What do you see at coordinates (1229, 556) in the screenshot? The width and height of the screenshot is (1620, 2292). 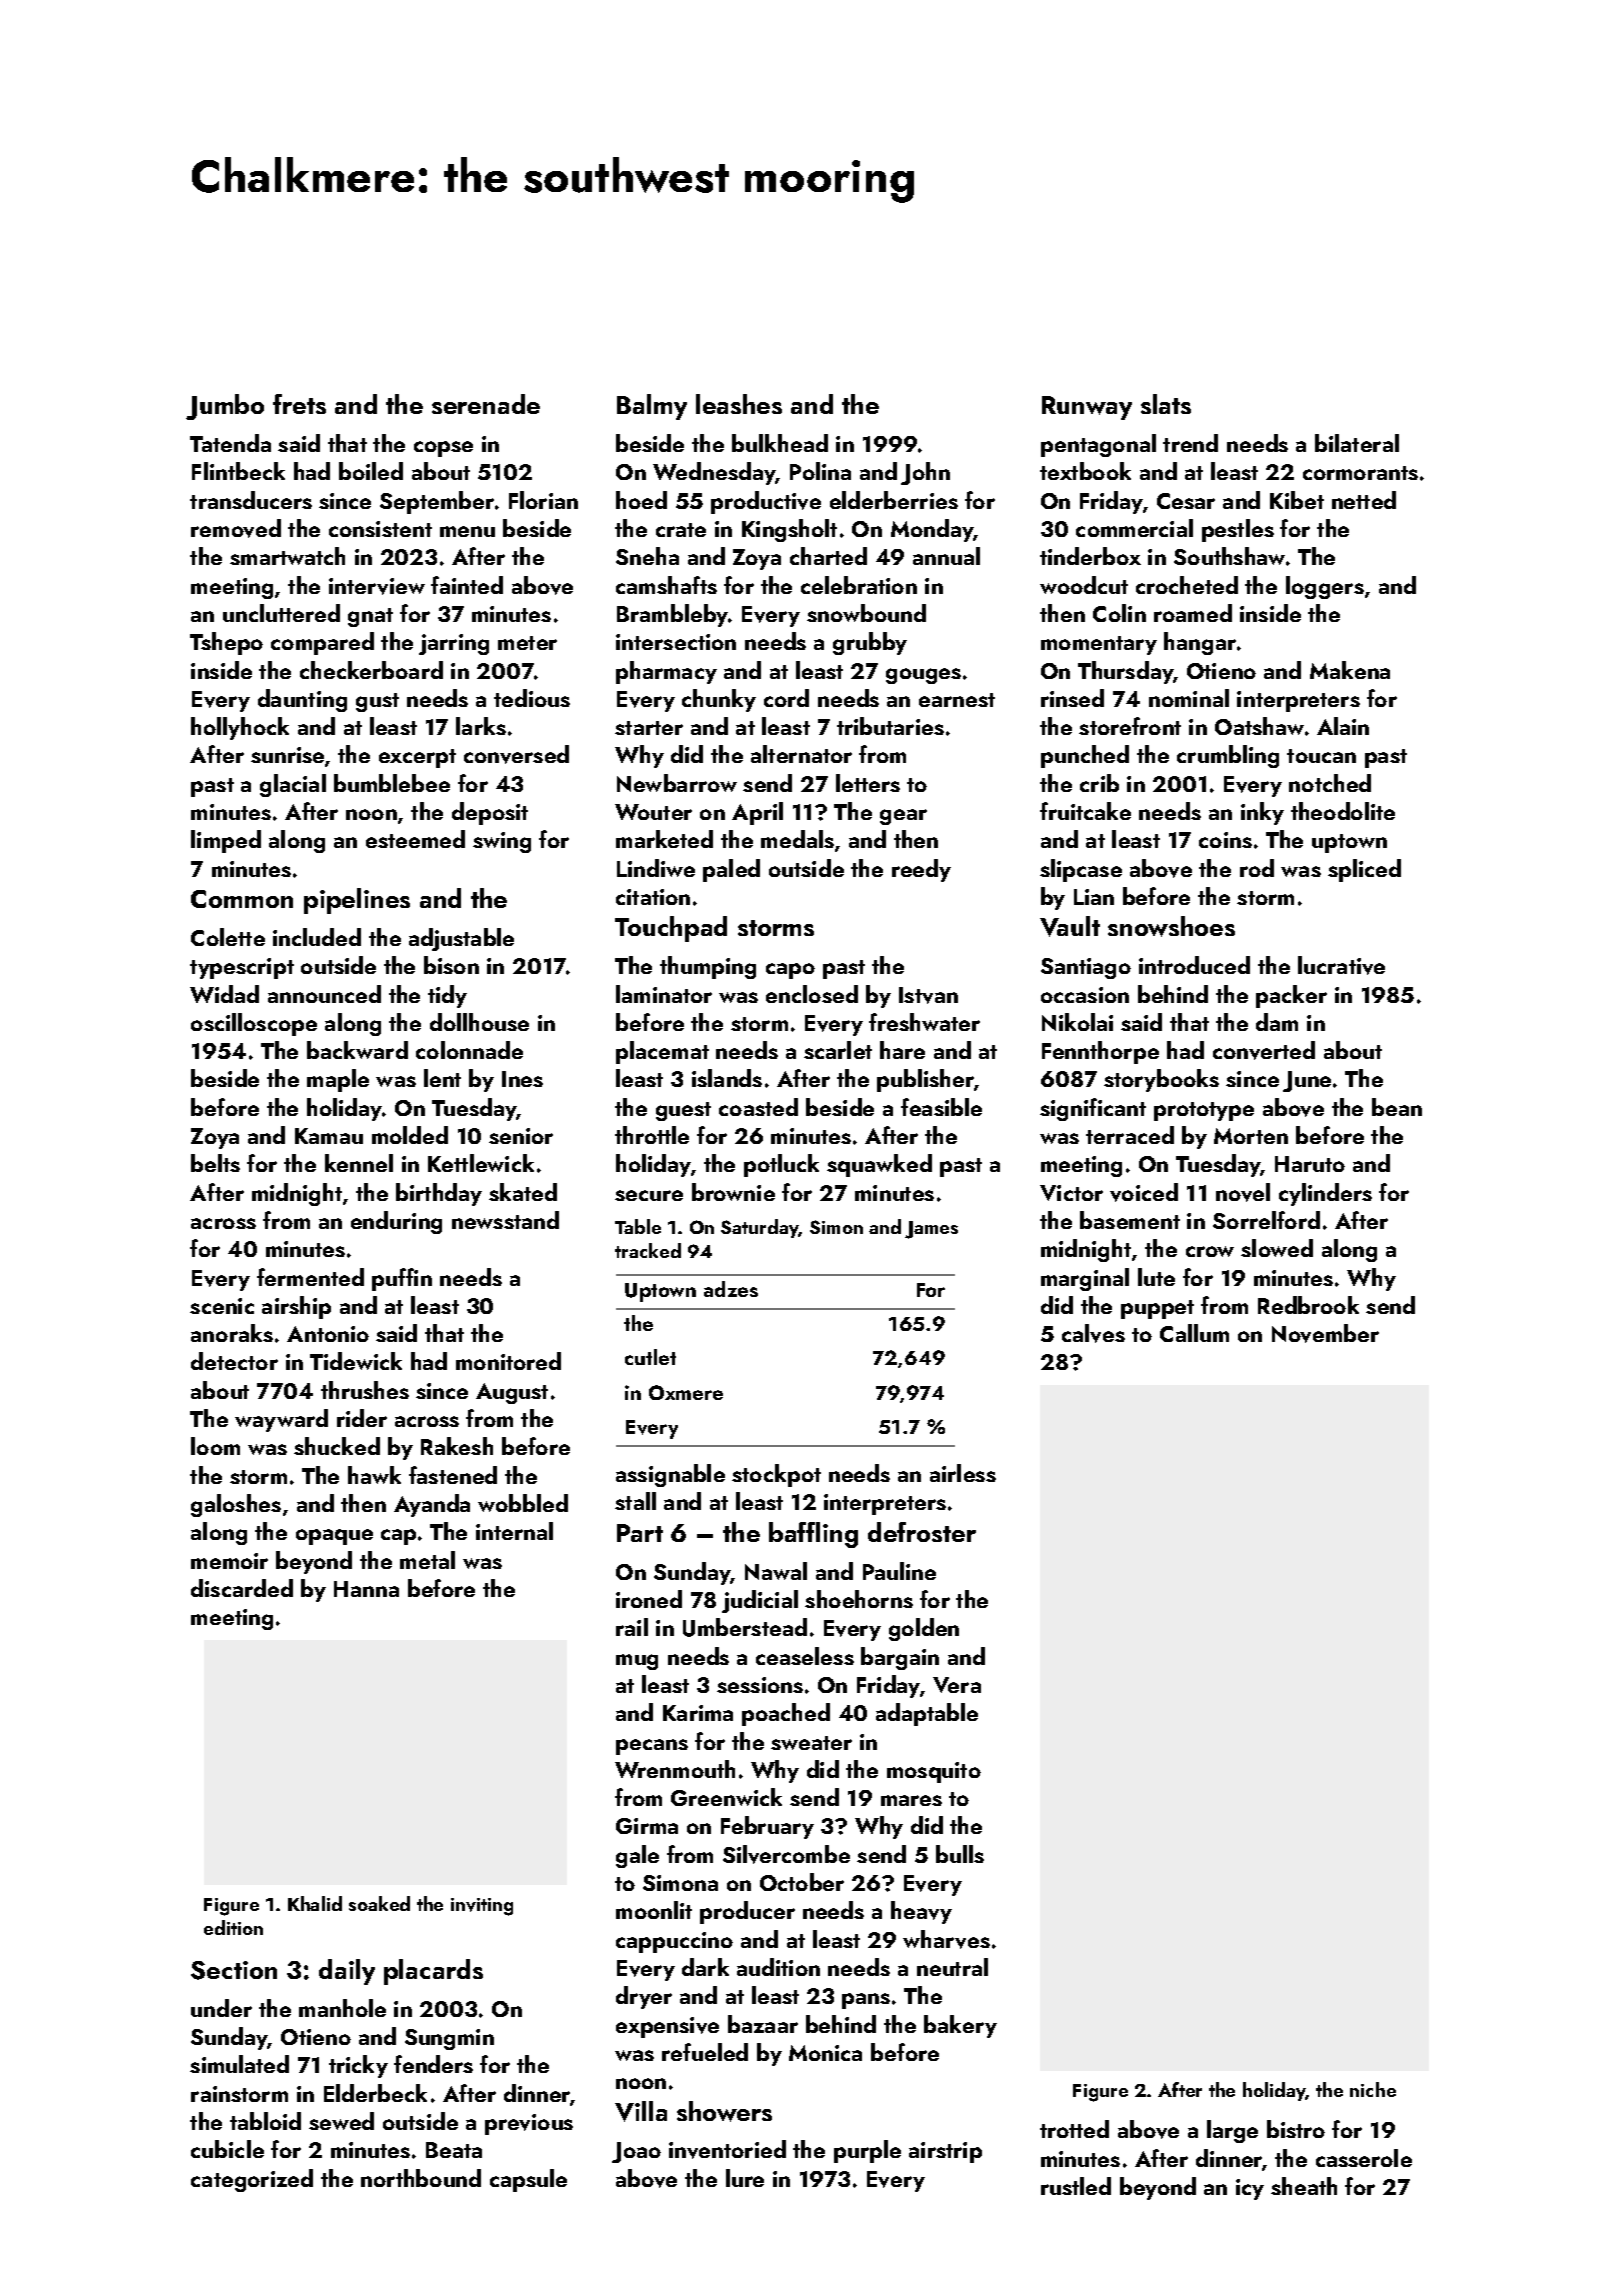 I see `Southshaw` at bounding box center [1229, 556].
